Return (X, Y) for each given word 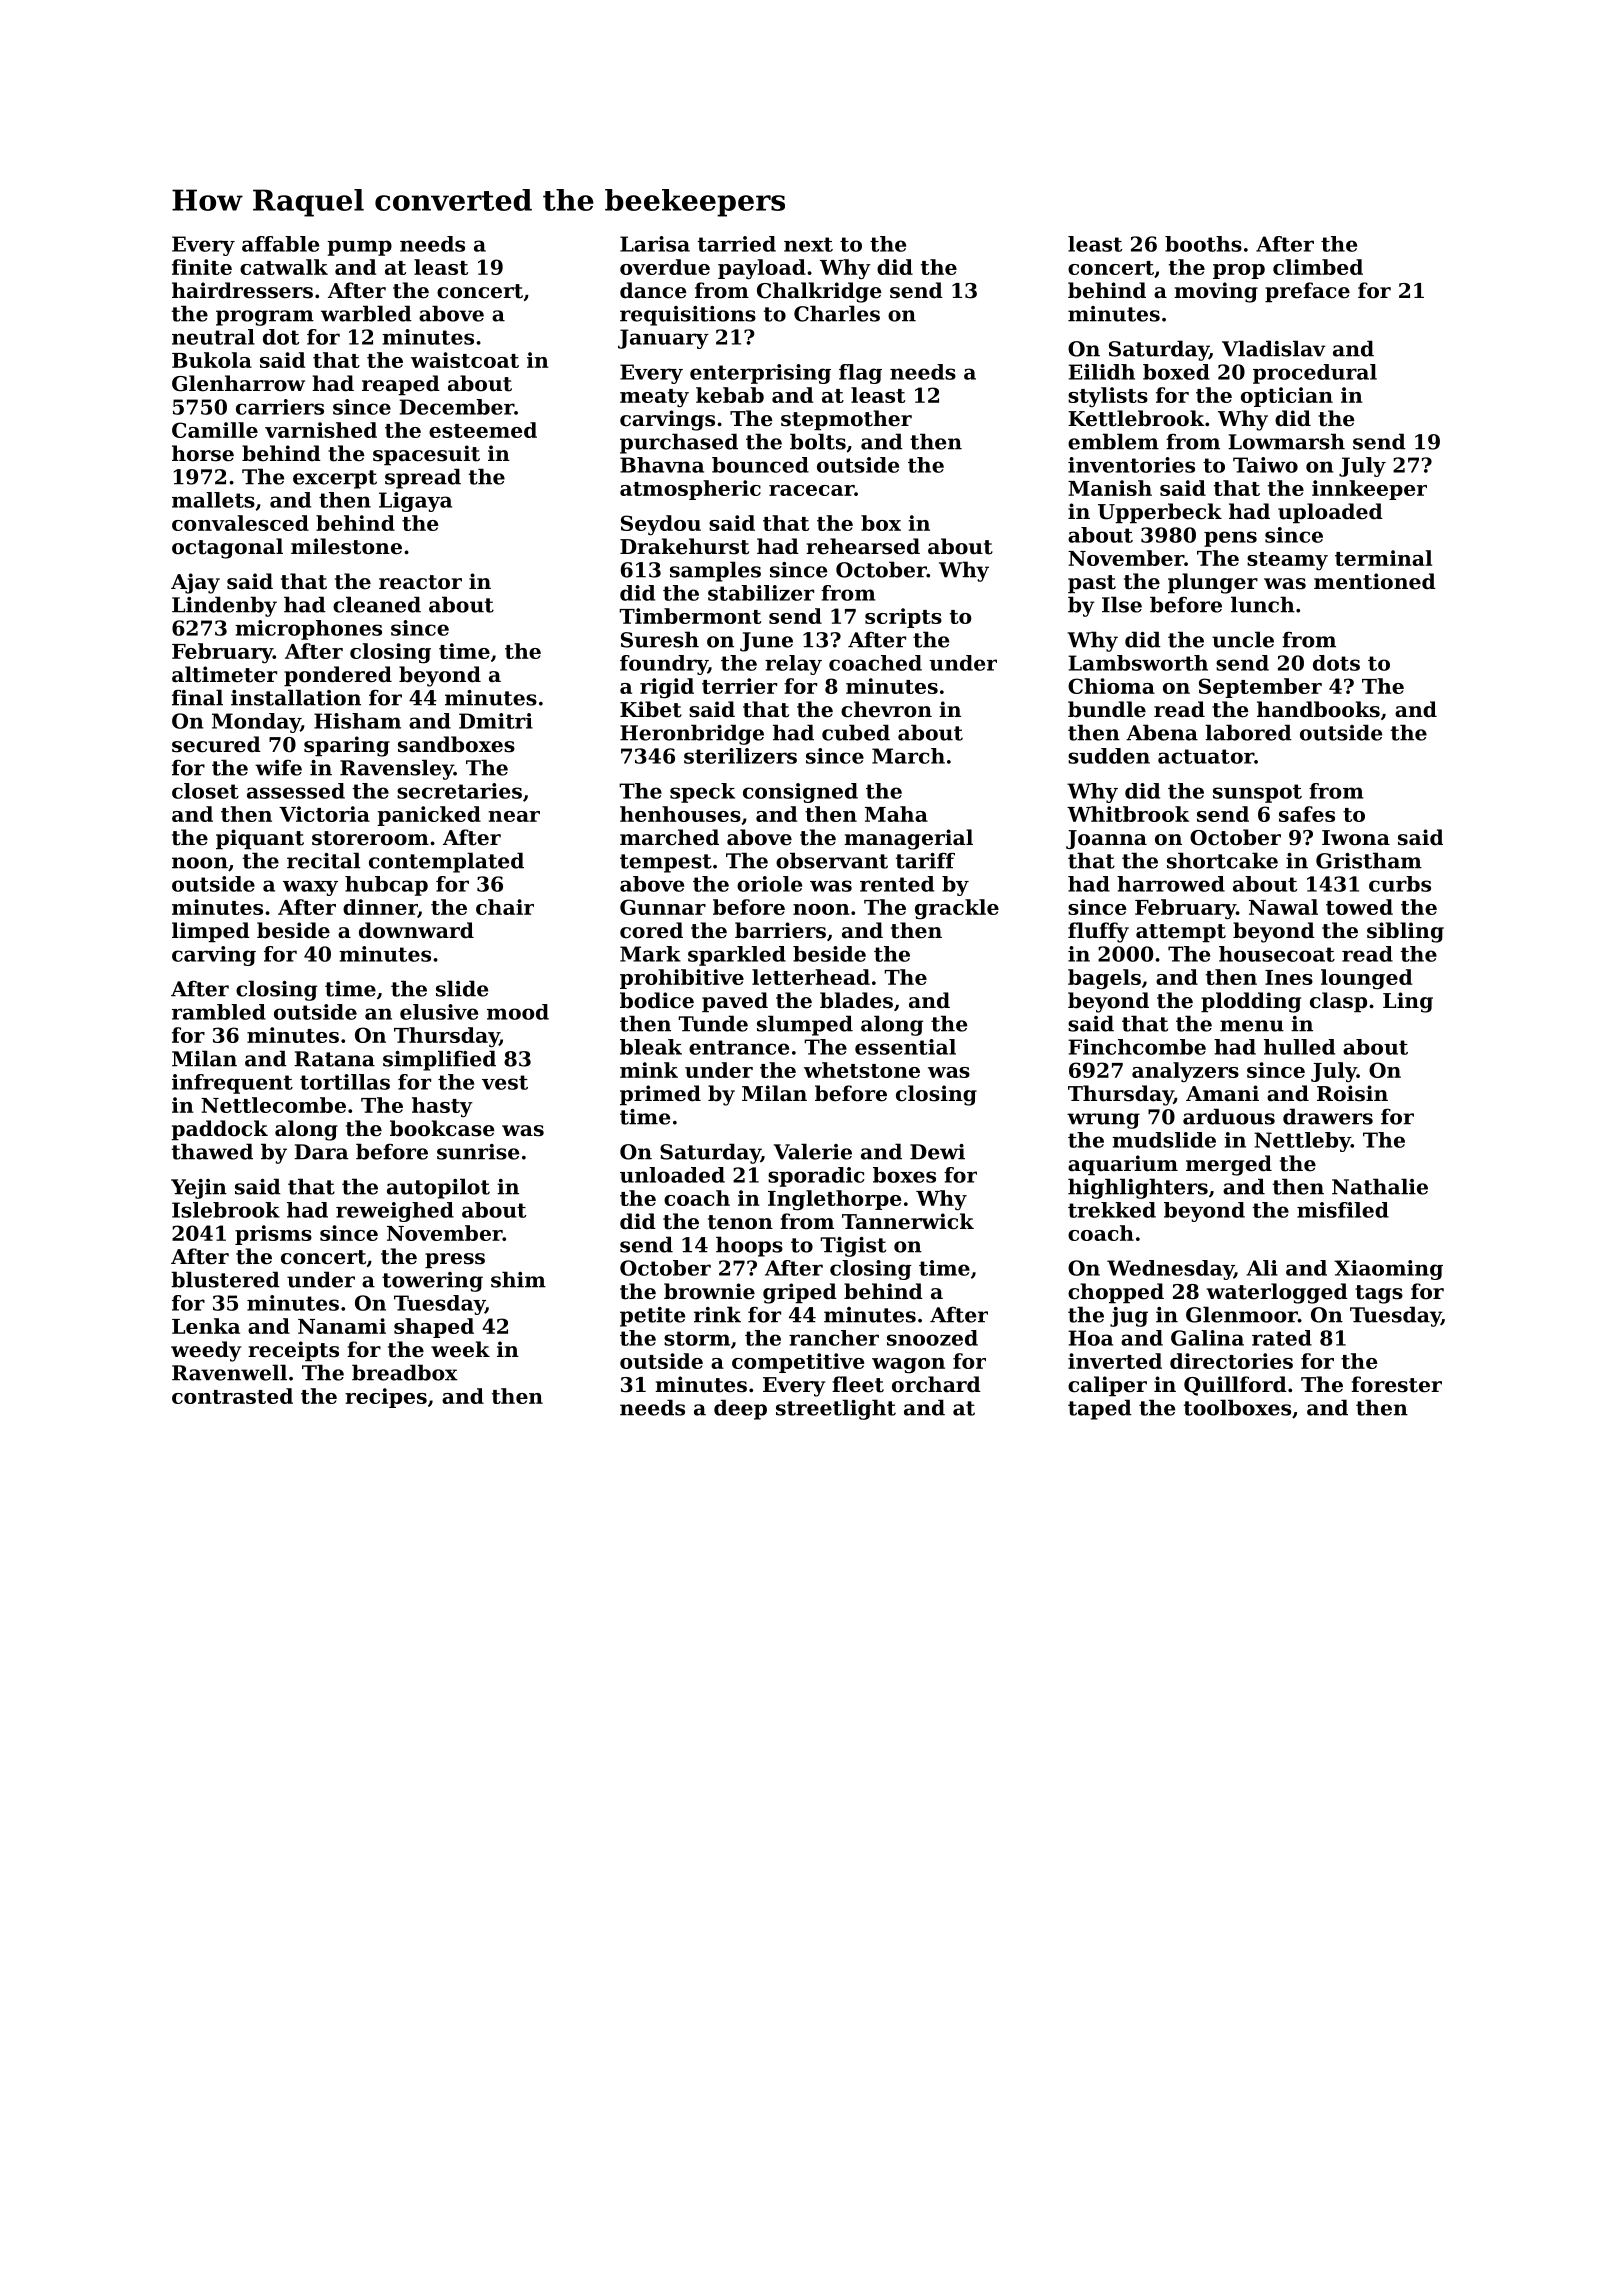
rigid (667, 688)
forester (1396, 1384)
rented (897, 884)
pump (359, 248)
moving (1216, 292)
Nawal (1283, 907)
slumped (805, 1025)
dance (653, 290)
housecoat (1277, 954)
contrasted (232, 1396)
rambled (219, 1012)
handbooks (1318, 709)
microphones (308, 630)
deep (740, 1409)
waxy (310, 888)
